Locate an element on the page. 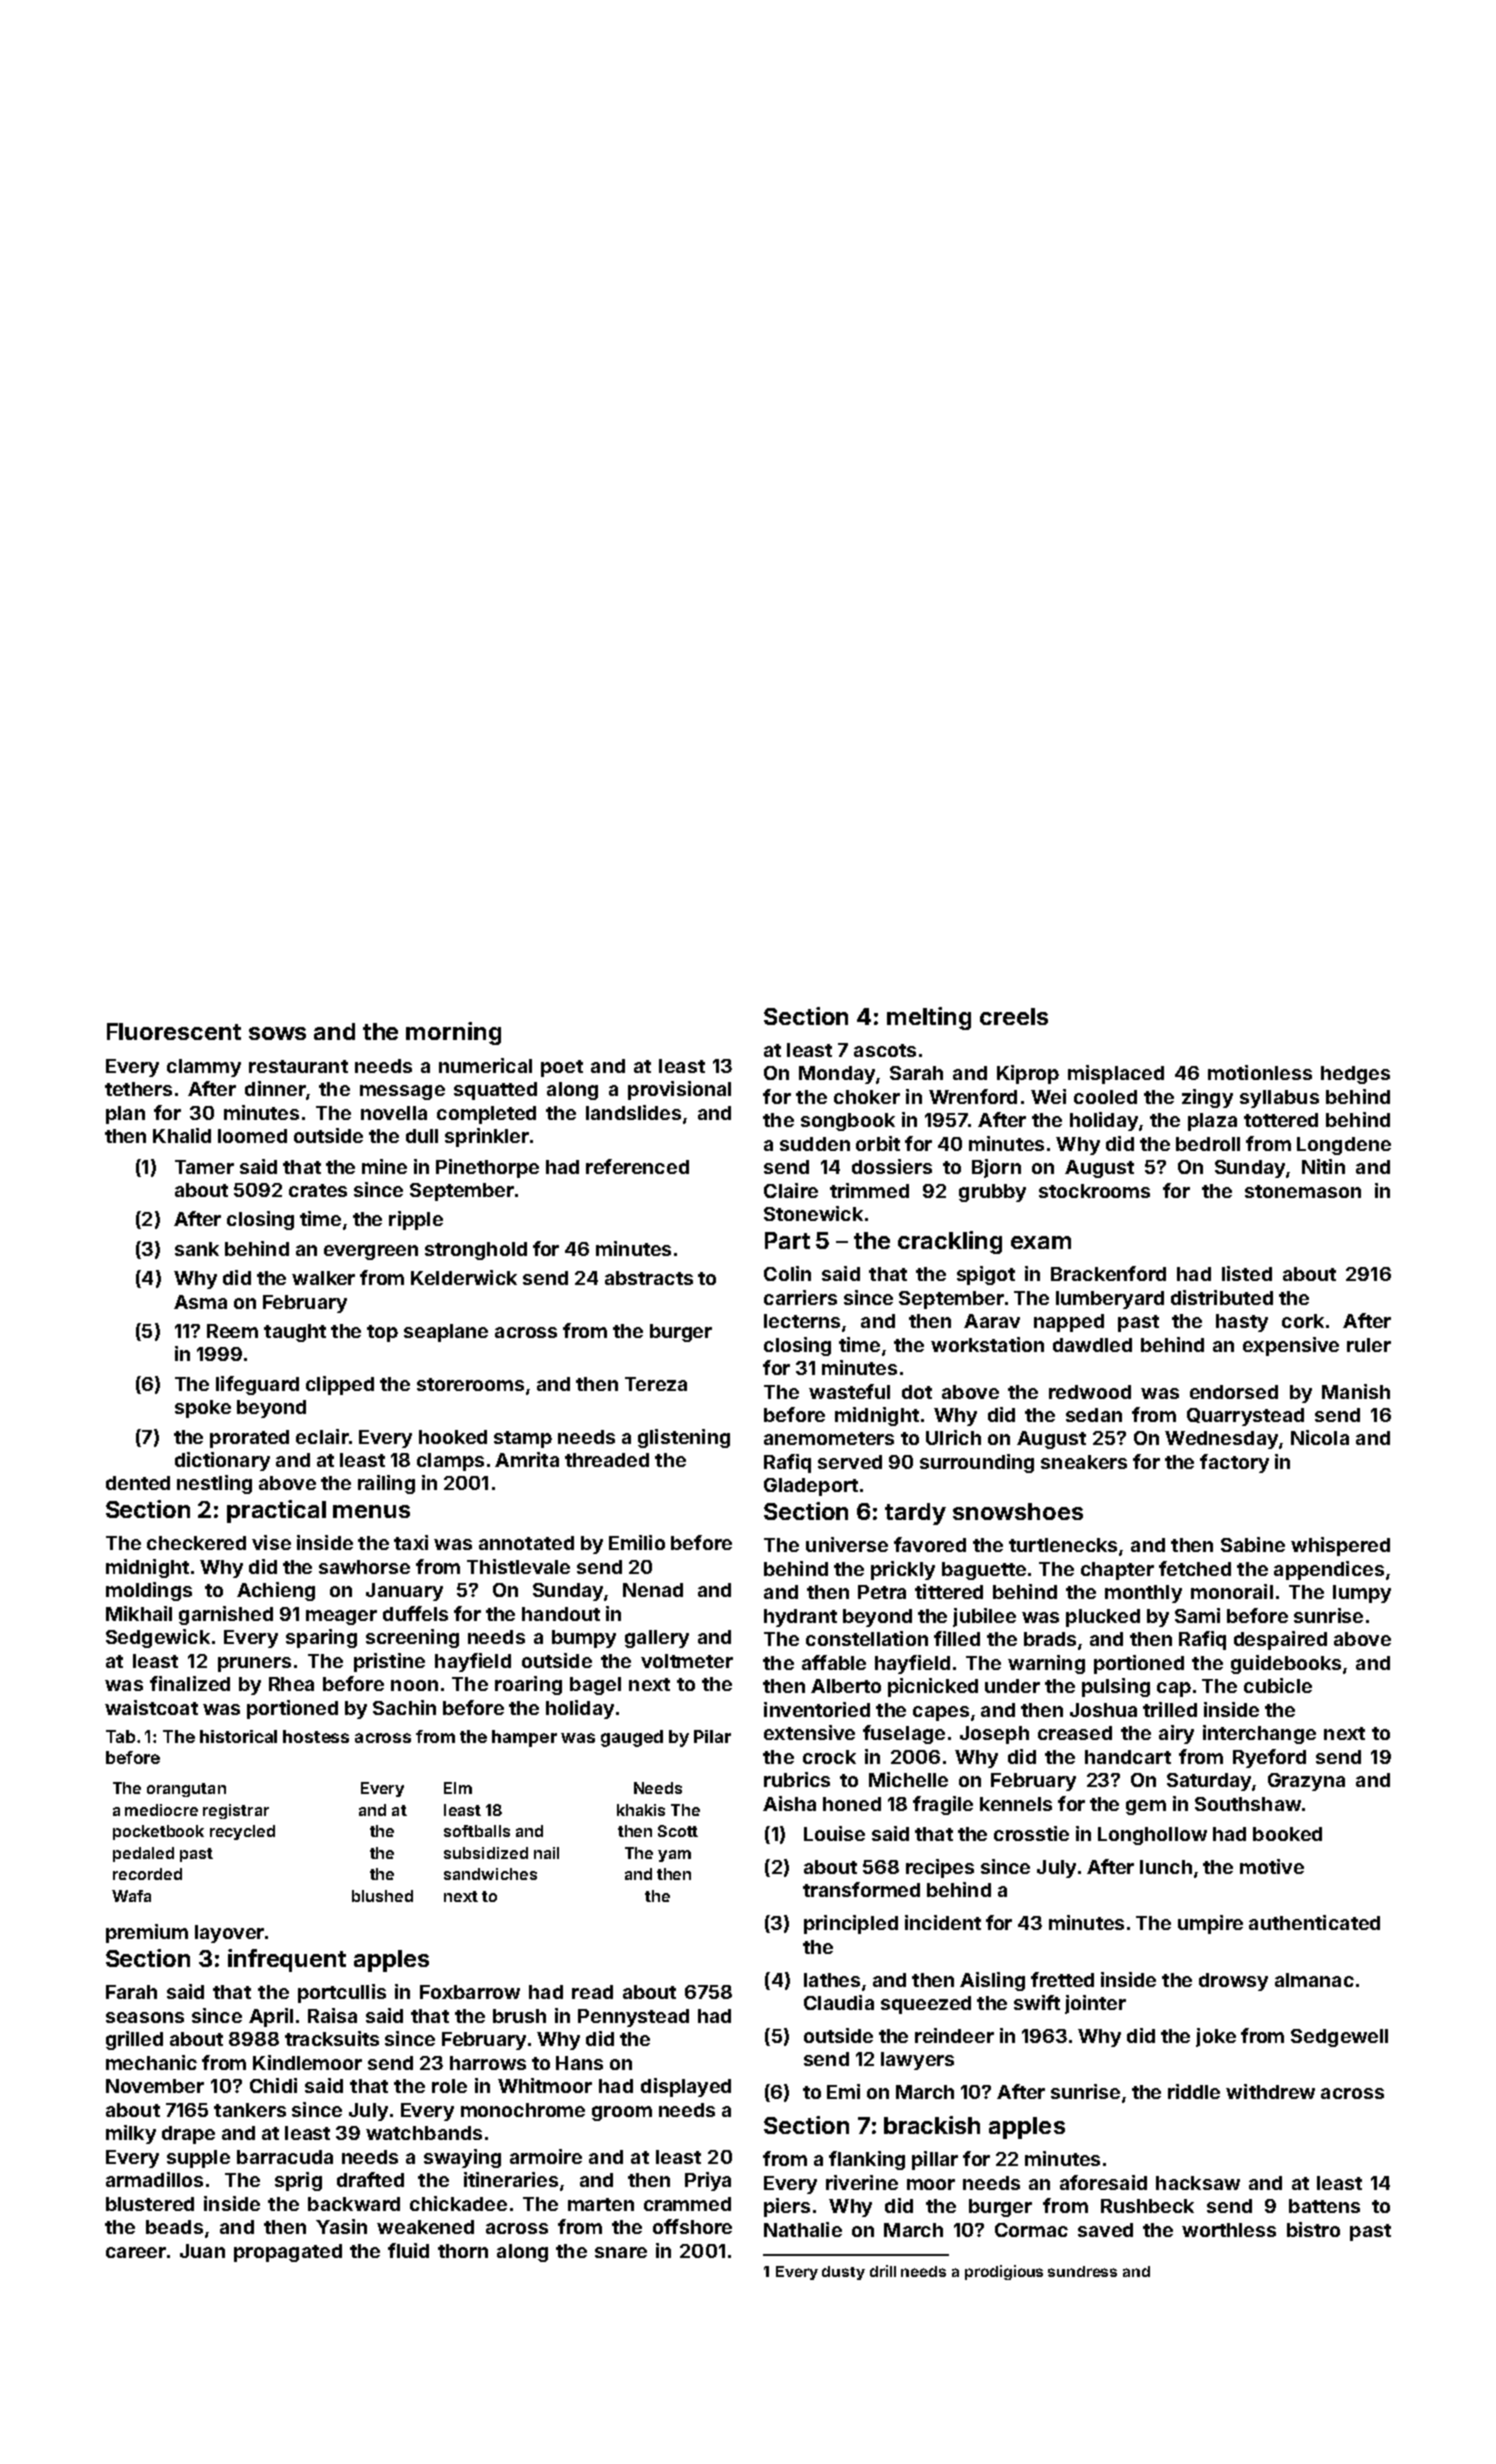 The height and width of the page is (2464, 1496). morning is located at coordinates (453, 1033).
